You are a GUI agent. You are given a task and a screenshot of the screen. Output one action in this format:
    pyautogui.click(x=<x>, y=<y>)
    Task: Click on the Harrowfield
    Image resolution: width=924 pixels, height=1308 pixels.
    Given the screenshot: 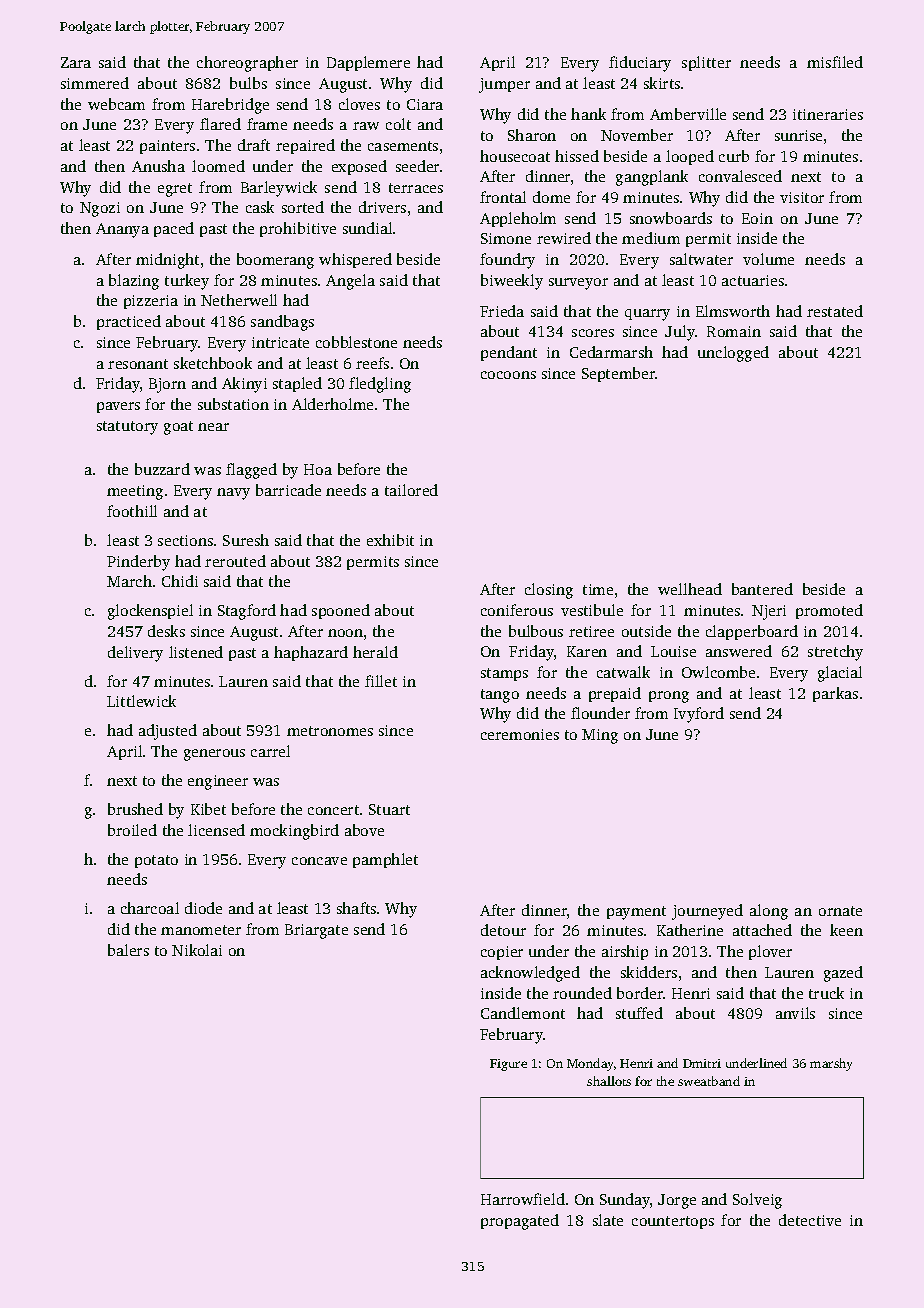 What is the action you would take?
    pyautogui.click(x=523, y=1199)
